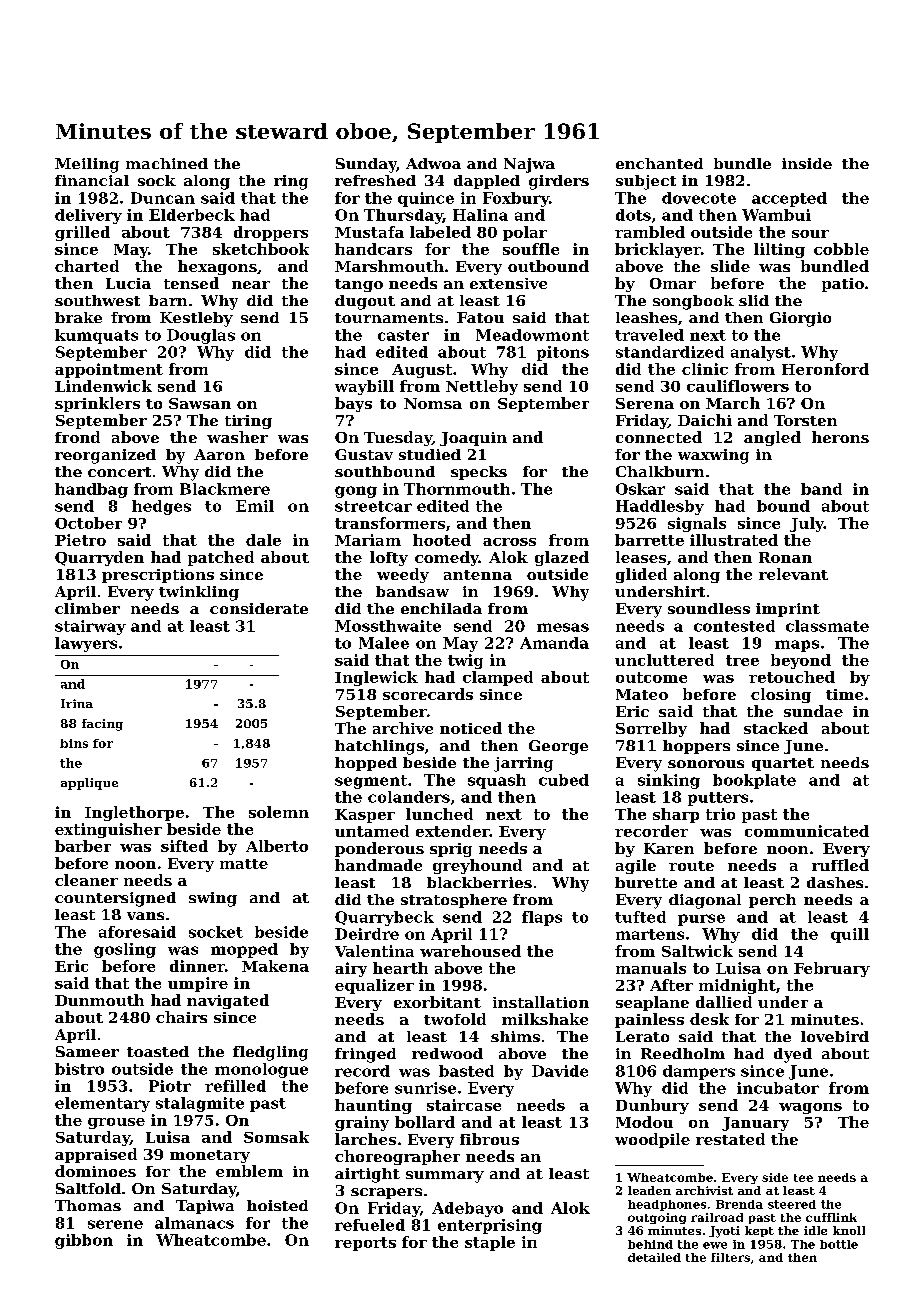  Describe the element at coordinates (644, 1122) in the screenshot. I see `Modou` at that location.
